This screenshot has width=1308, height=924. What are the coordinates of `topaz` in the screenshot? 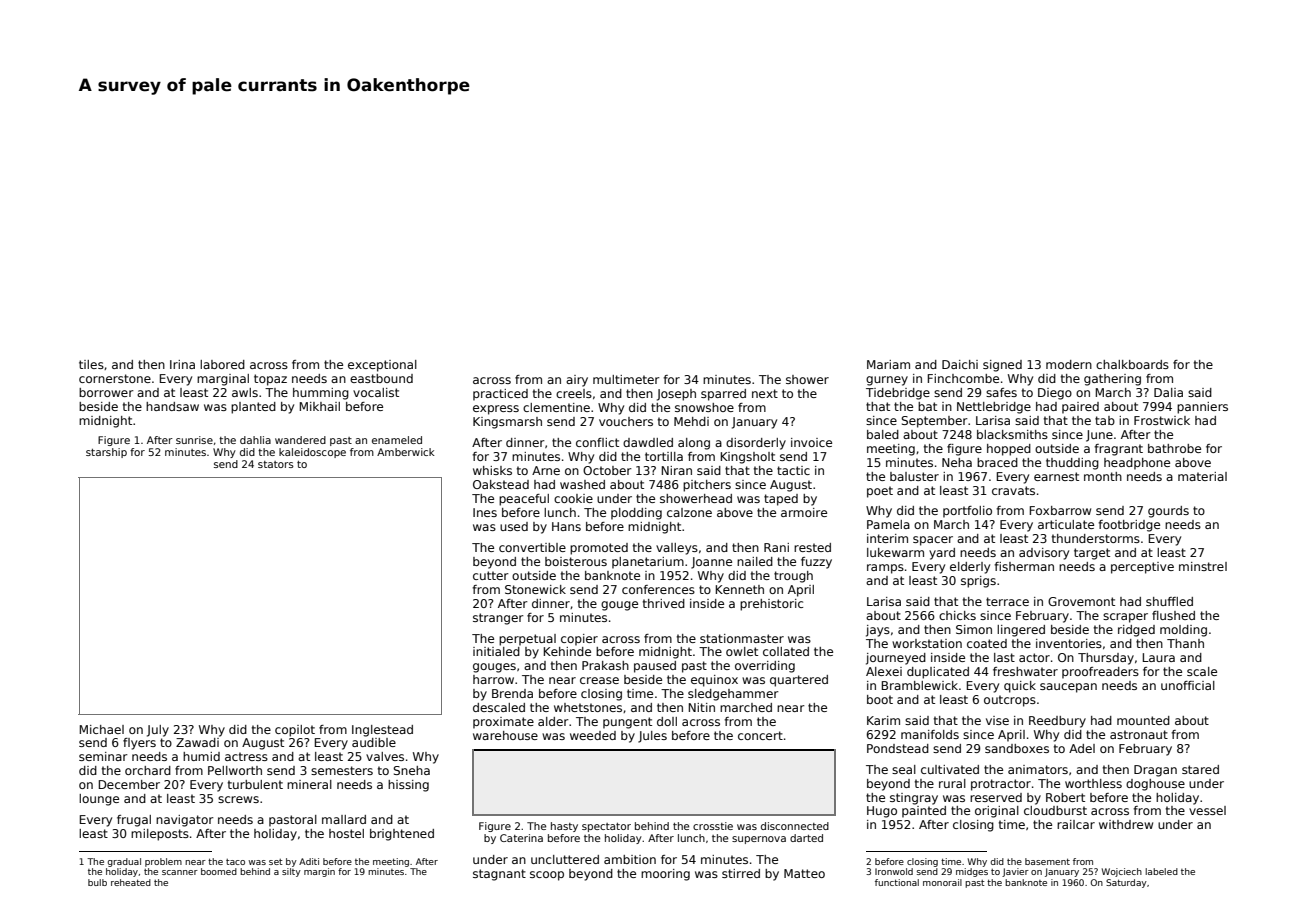 It's located at (270, 380).
